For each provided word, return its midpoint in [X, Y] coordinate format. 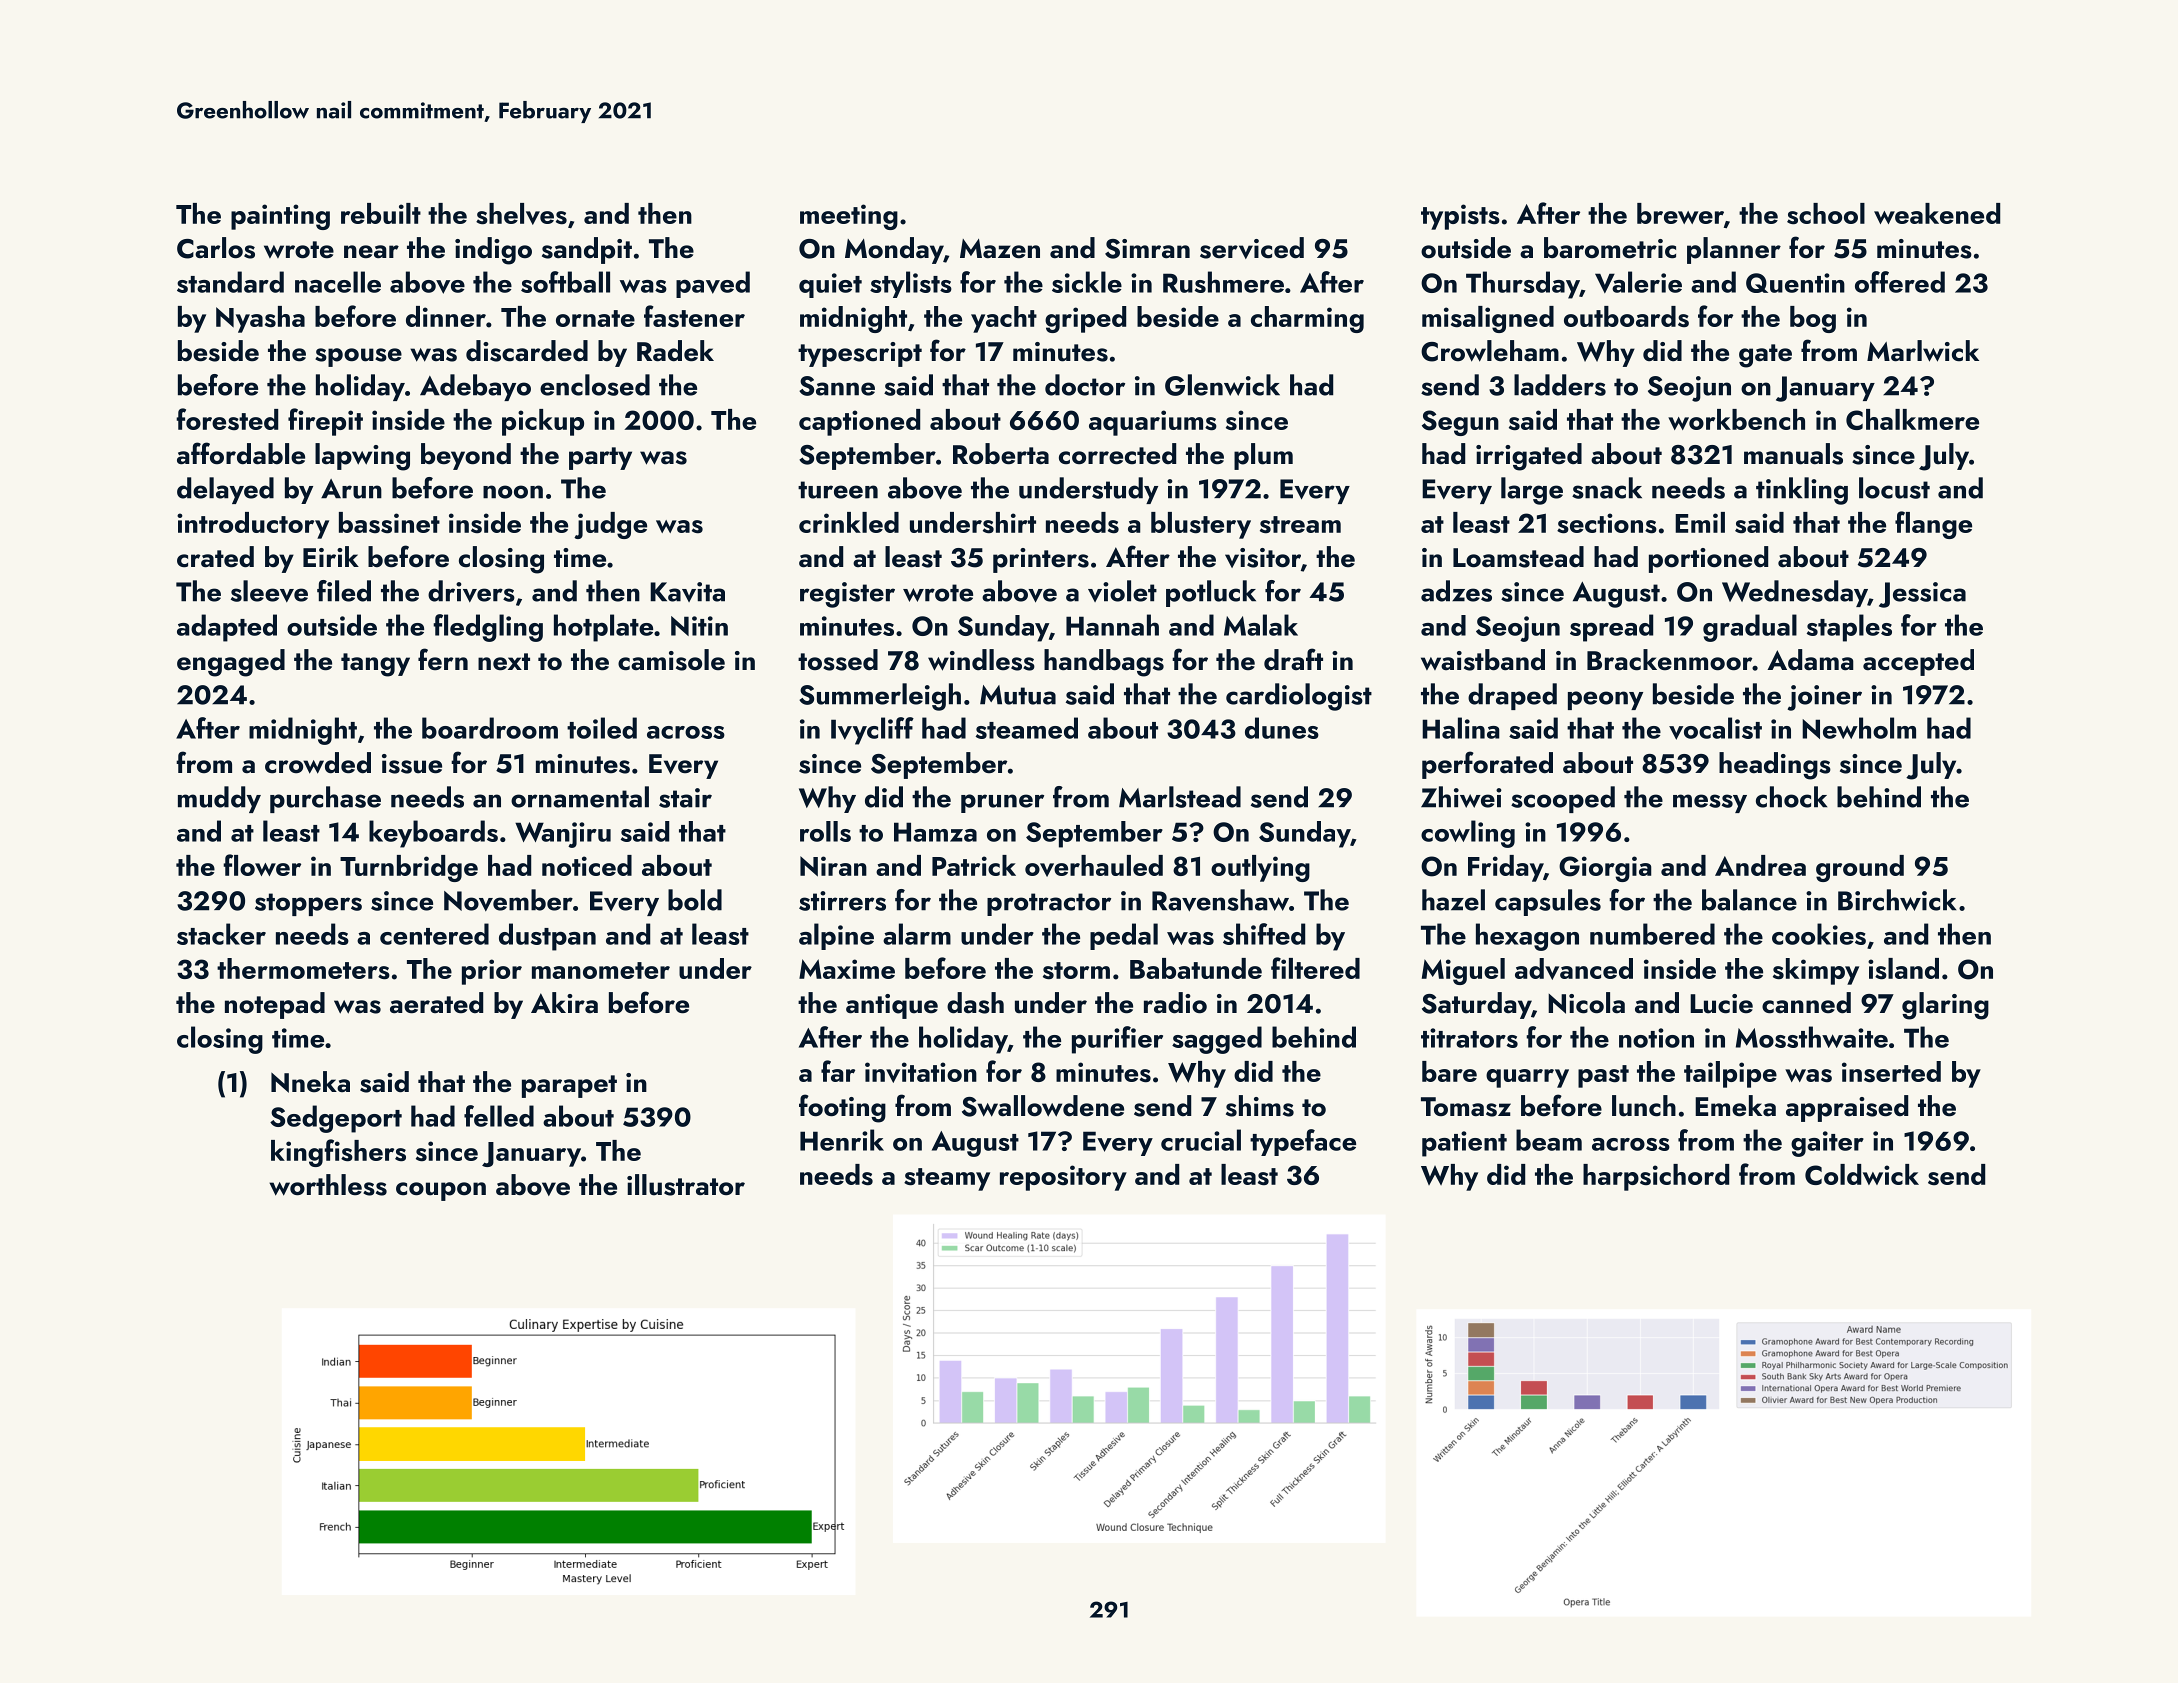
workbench [1736, 419]
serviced [1252, 248]
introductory [253, 525]
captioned [859, 422]
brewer [1680, 213]
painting [280, 217]
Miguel [1463, 971]
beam [1549, 1140]
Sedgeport [336, 1119]
